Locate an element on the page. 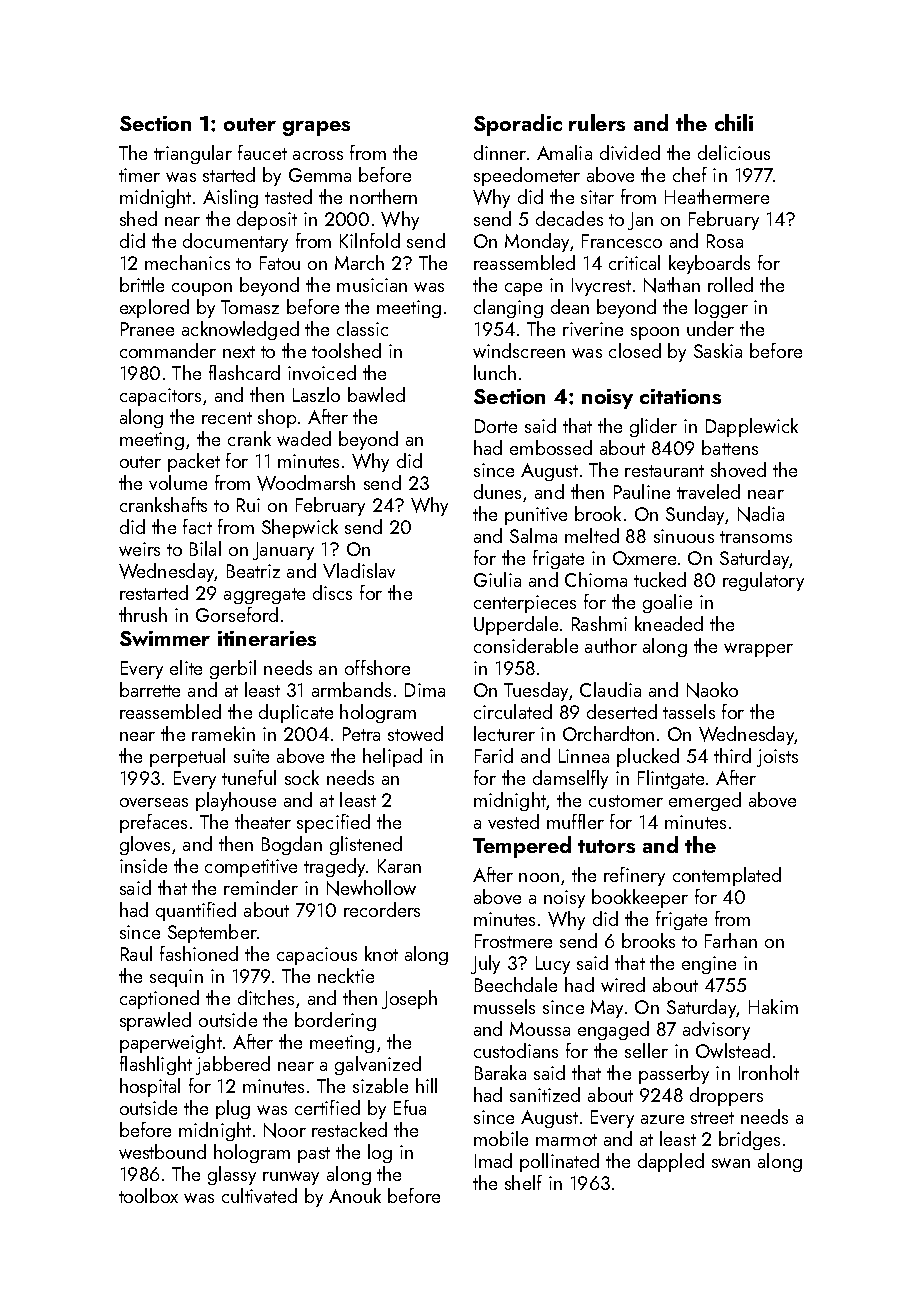 This image has height=1314, width=924. swan is located at coordinates (731, 1163).
